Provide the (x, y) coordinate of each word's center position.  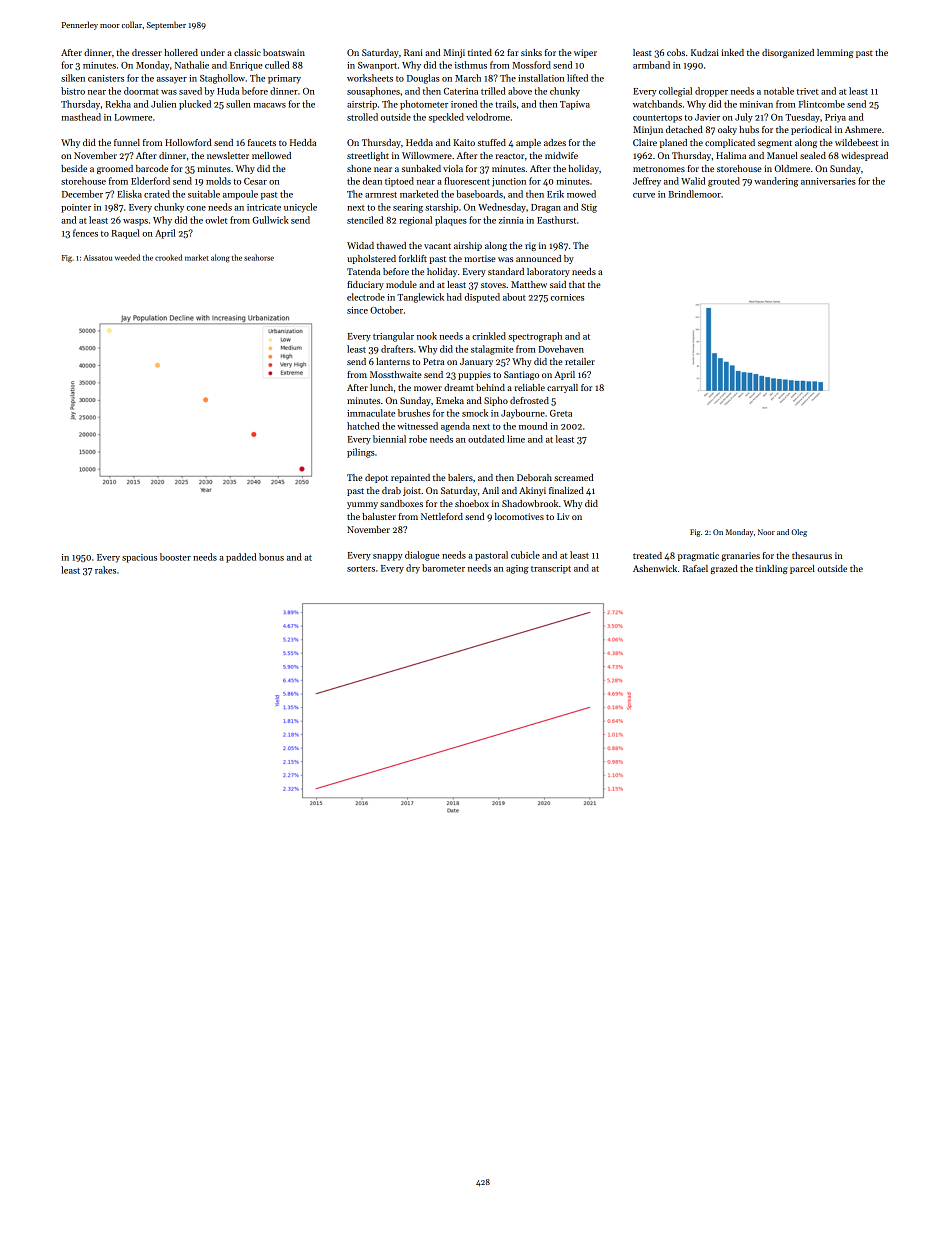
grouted (724, 182)
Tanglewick (420, 298)
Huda (228, 91)
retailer (580, 361)
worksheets (370, 78)
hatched (363, 426)
